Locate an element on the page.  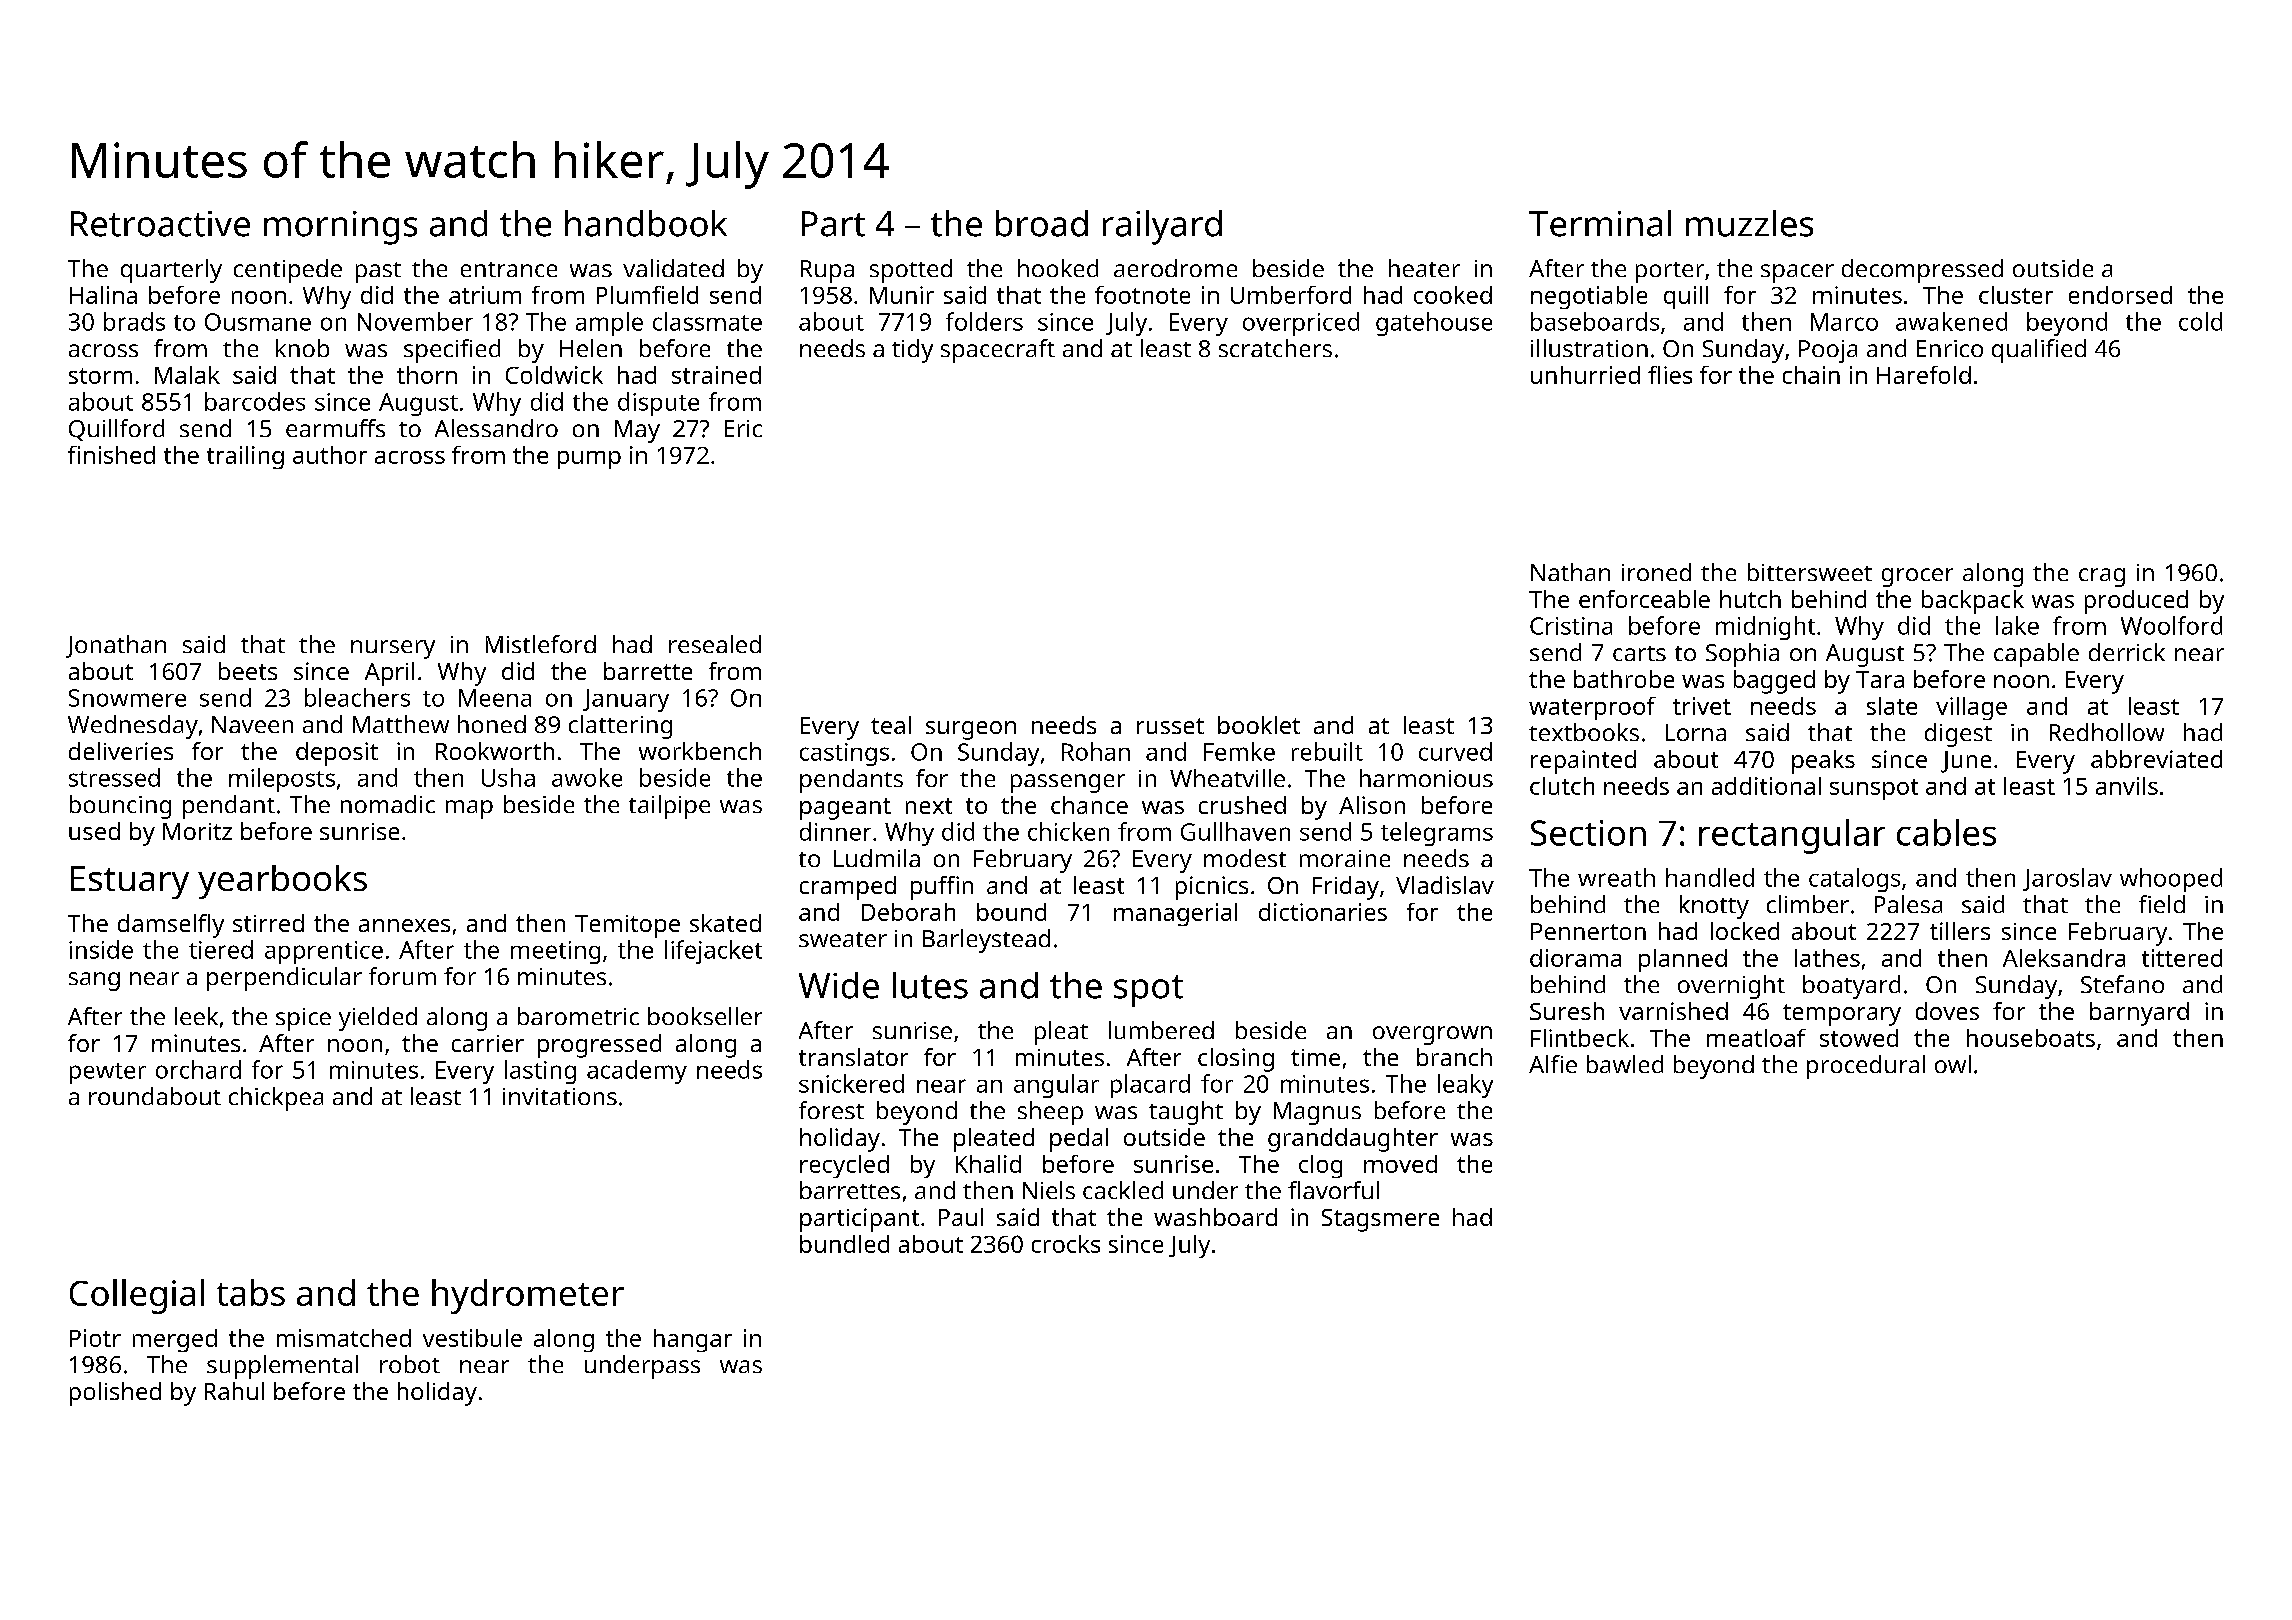
tabs is located at coordinates (251, 1292).
